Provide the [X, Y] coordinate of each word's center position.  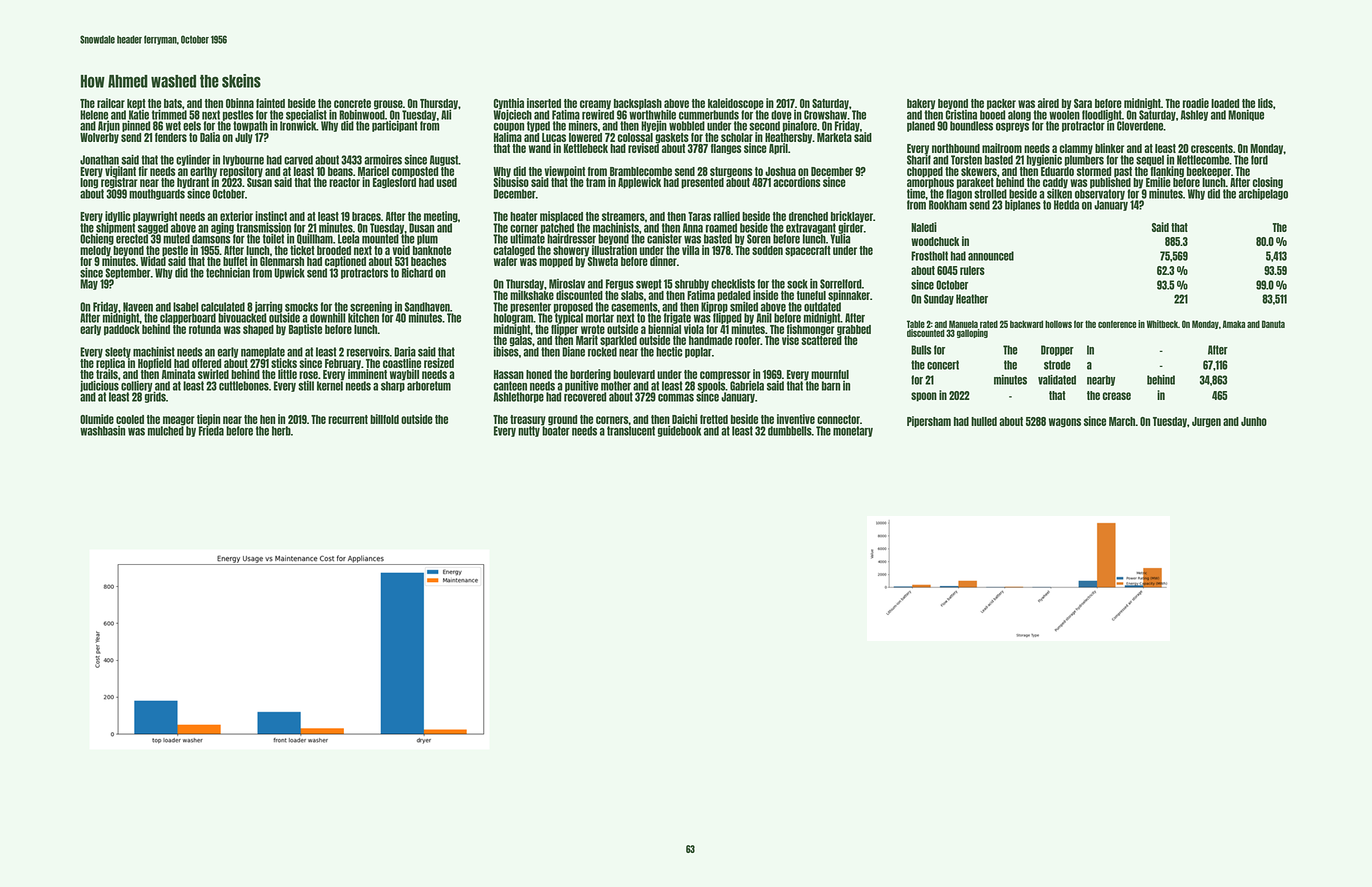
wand [540, 148]
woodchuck [935, 241]
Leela [348, 239]
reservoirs [368, 351]
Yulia [840, 239]
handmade [710, 340]
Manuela [963, 324]
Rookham [948, 205]
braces [366, 216]
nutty [529, 431]
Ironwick [298, 126]
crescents [1212, 148]
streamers [623, 216]
